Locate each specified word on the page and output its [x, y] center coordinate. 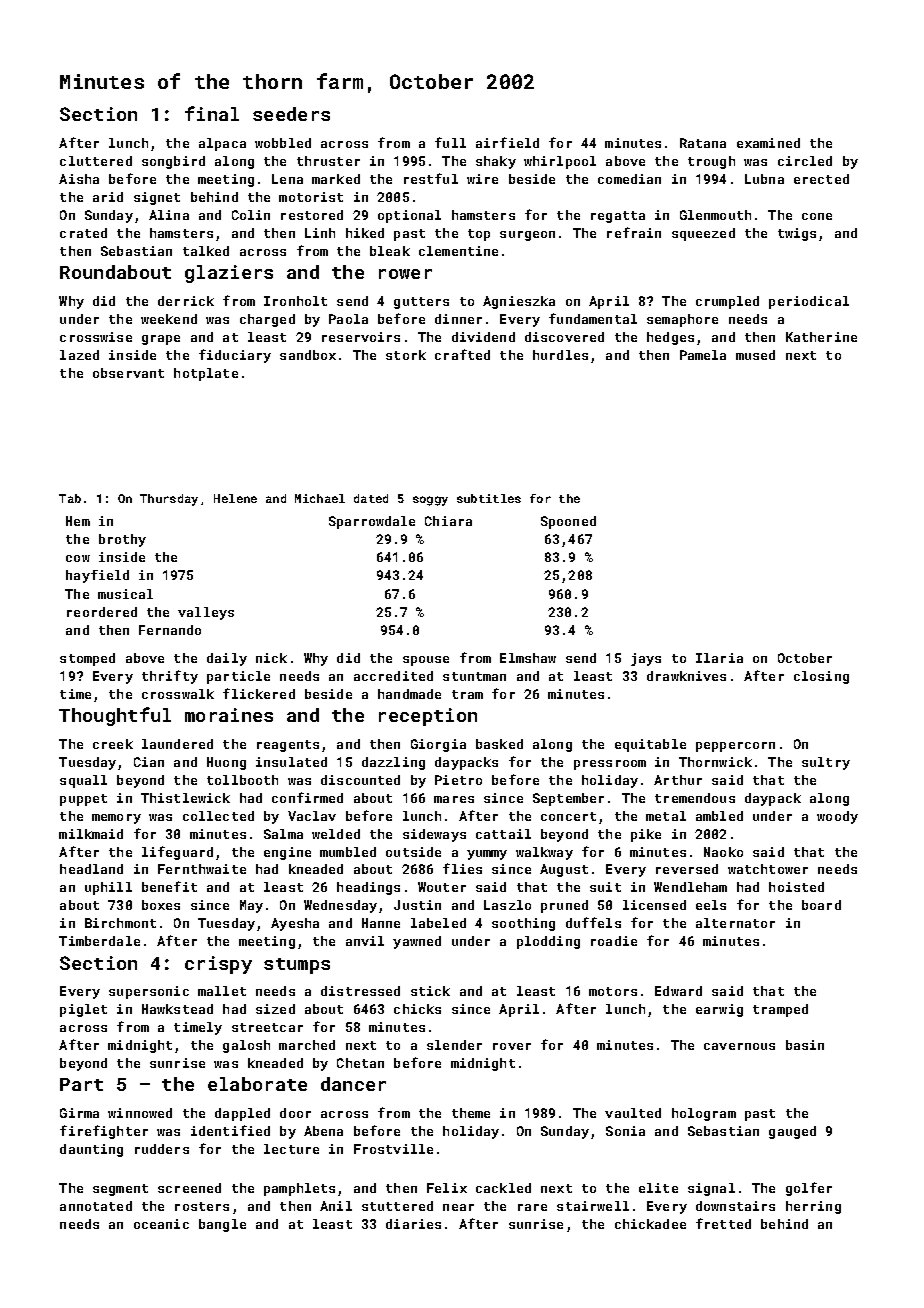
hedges [670, 338]
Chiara [448, 521]
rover [512, 1046]
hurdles [560, 355]
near [458, 1207]
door [295, 1113]
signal [711, 1189]
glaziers [229, 274]
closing [821, 677]
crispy [218, 965]
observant [128, 373]
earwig [719, 1010]
